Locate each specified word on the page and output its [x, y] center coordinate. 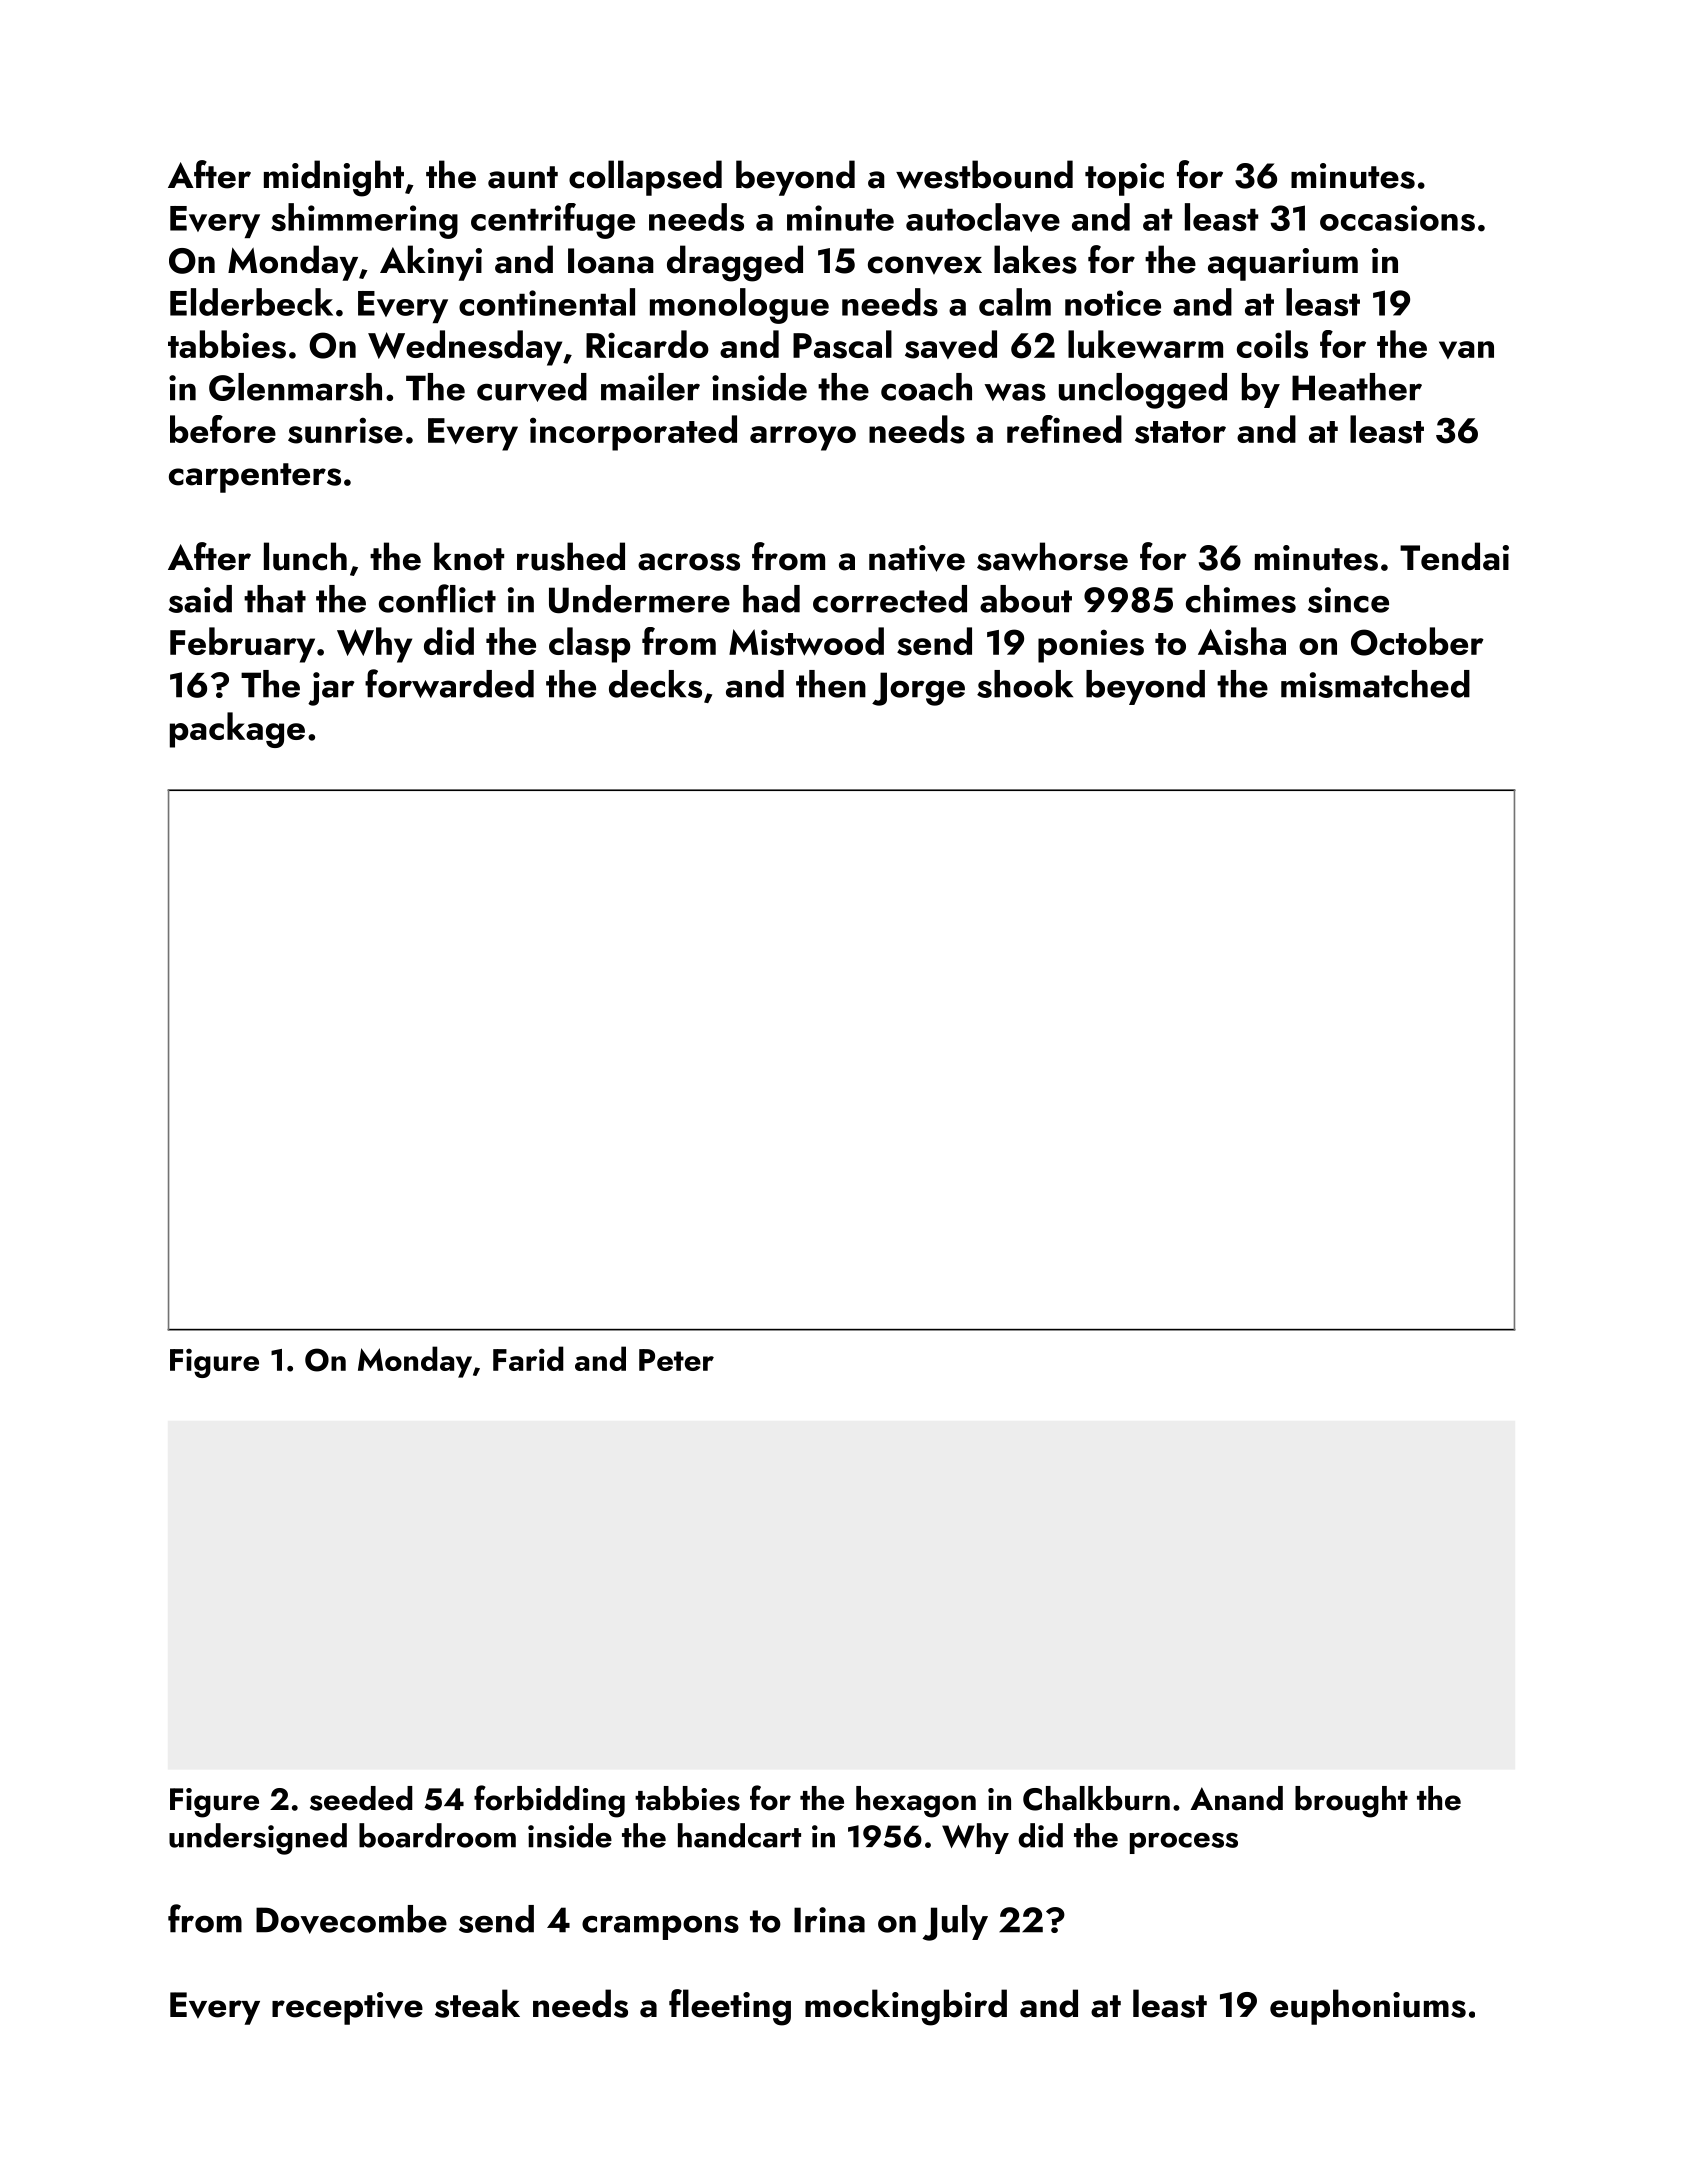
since [1348, 600]
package [237, 730]
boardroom [437, 1835]
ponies [1091, 646]
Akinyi [431, 263]
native [917, 558]
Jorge [918, 689]
